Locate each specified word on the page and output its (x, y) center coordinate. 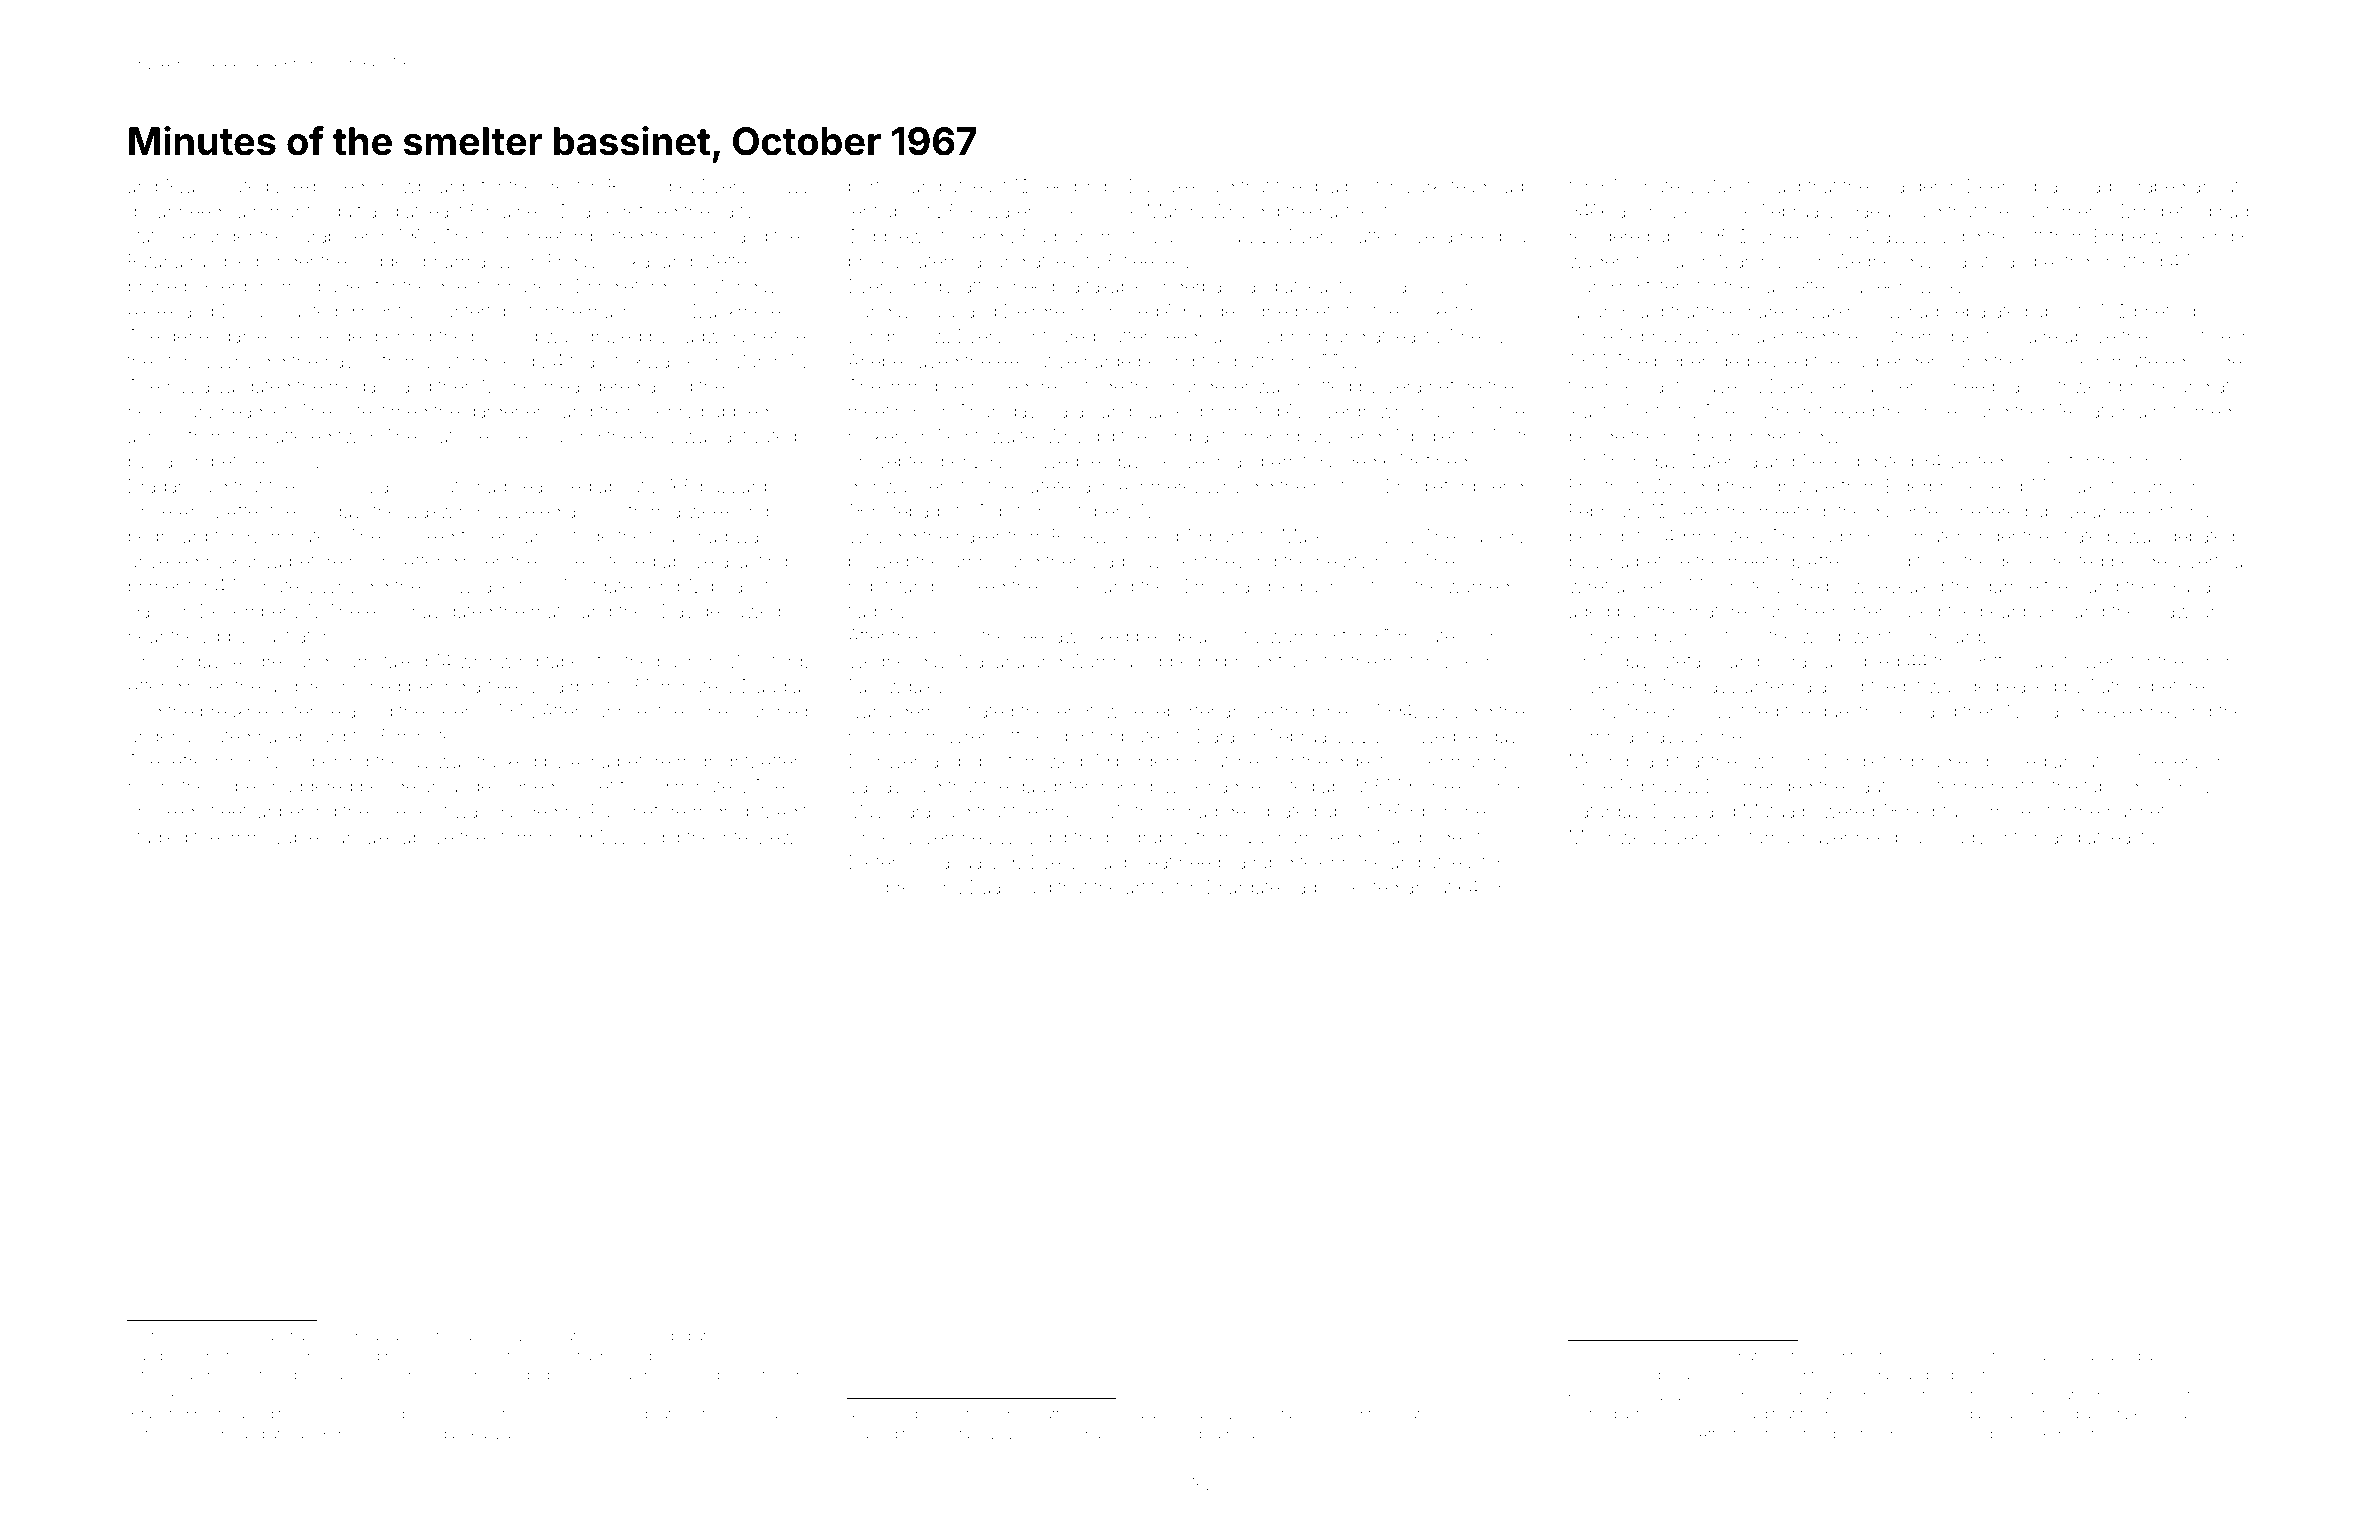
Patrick (2117, 686)
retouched (1812, 1356)
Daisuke (1162, 186)
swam (298, 1337)
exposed (328, 187)
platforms (1063, 1415)
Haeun (1874, 211)
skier (451, 711)
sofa (260, 1335)
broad (1248, 661)
